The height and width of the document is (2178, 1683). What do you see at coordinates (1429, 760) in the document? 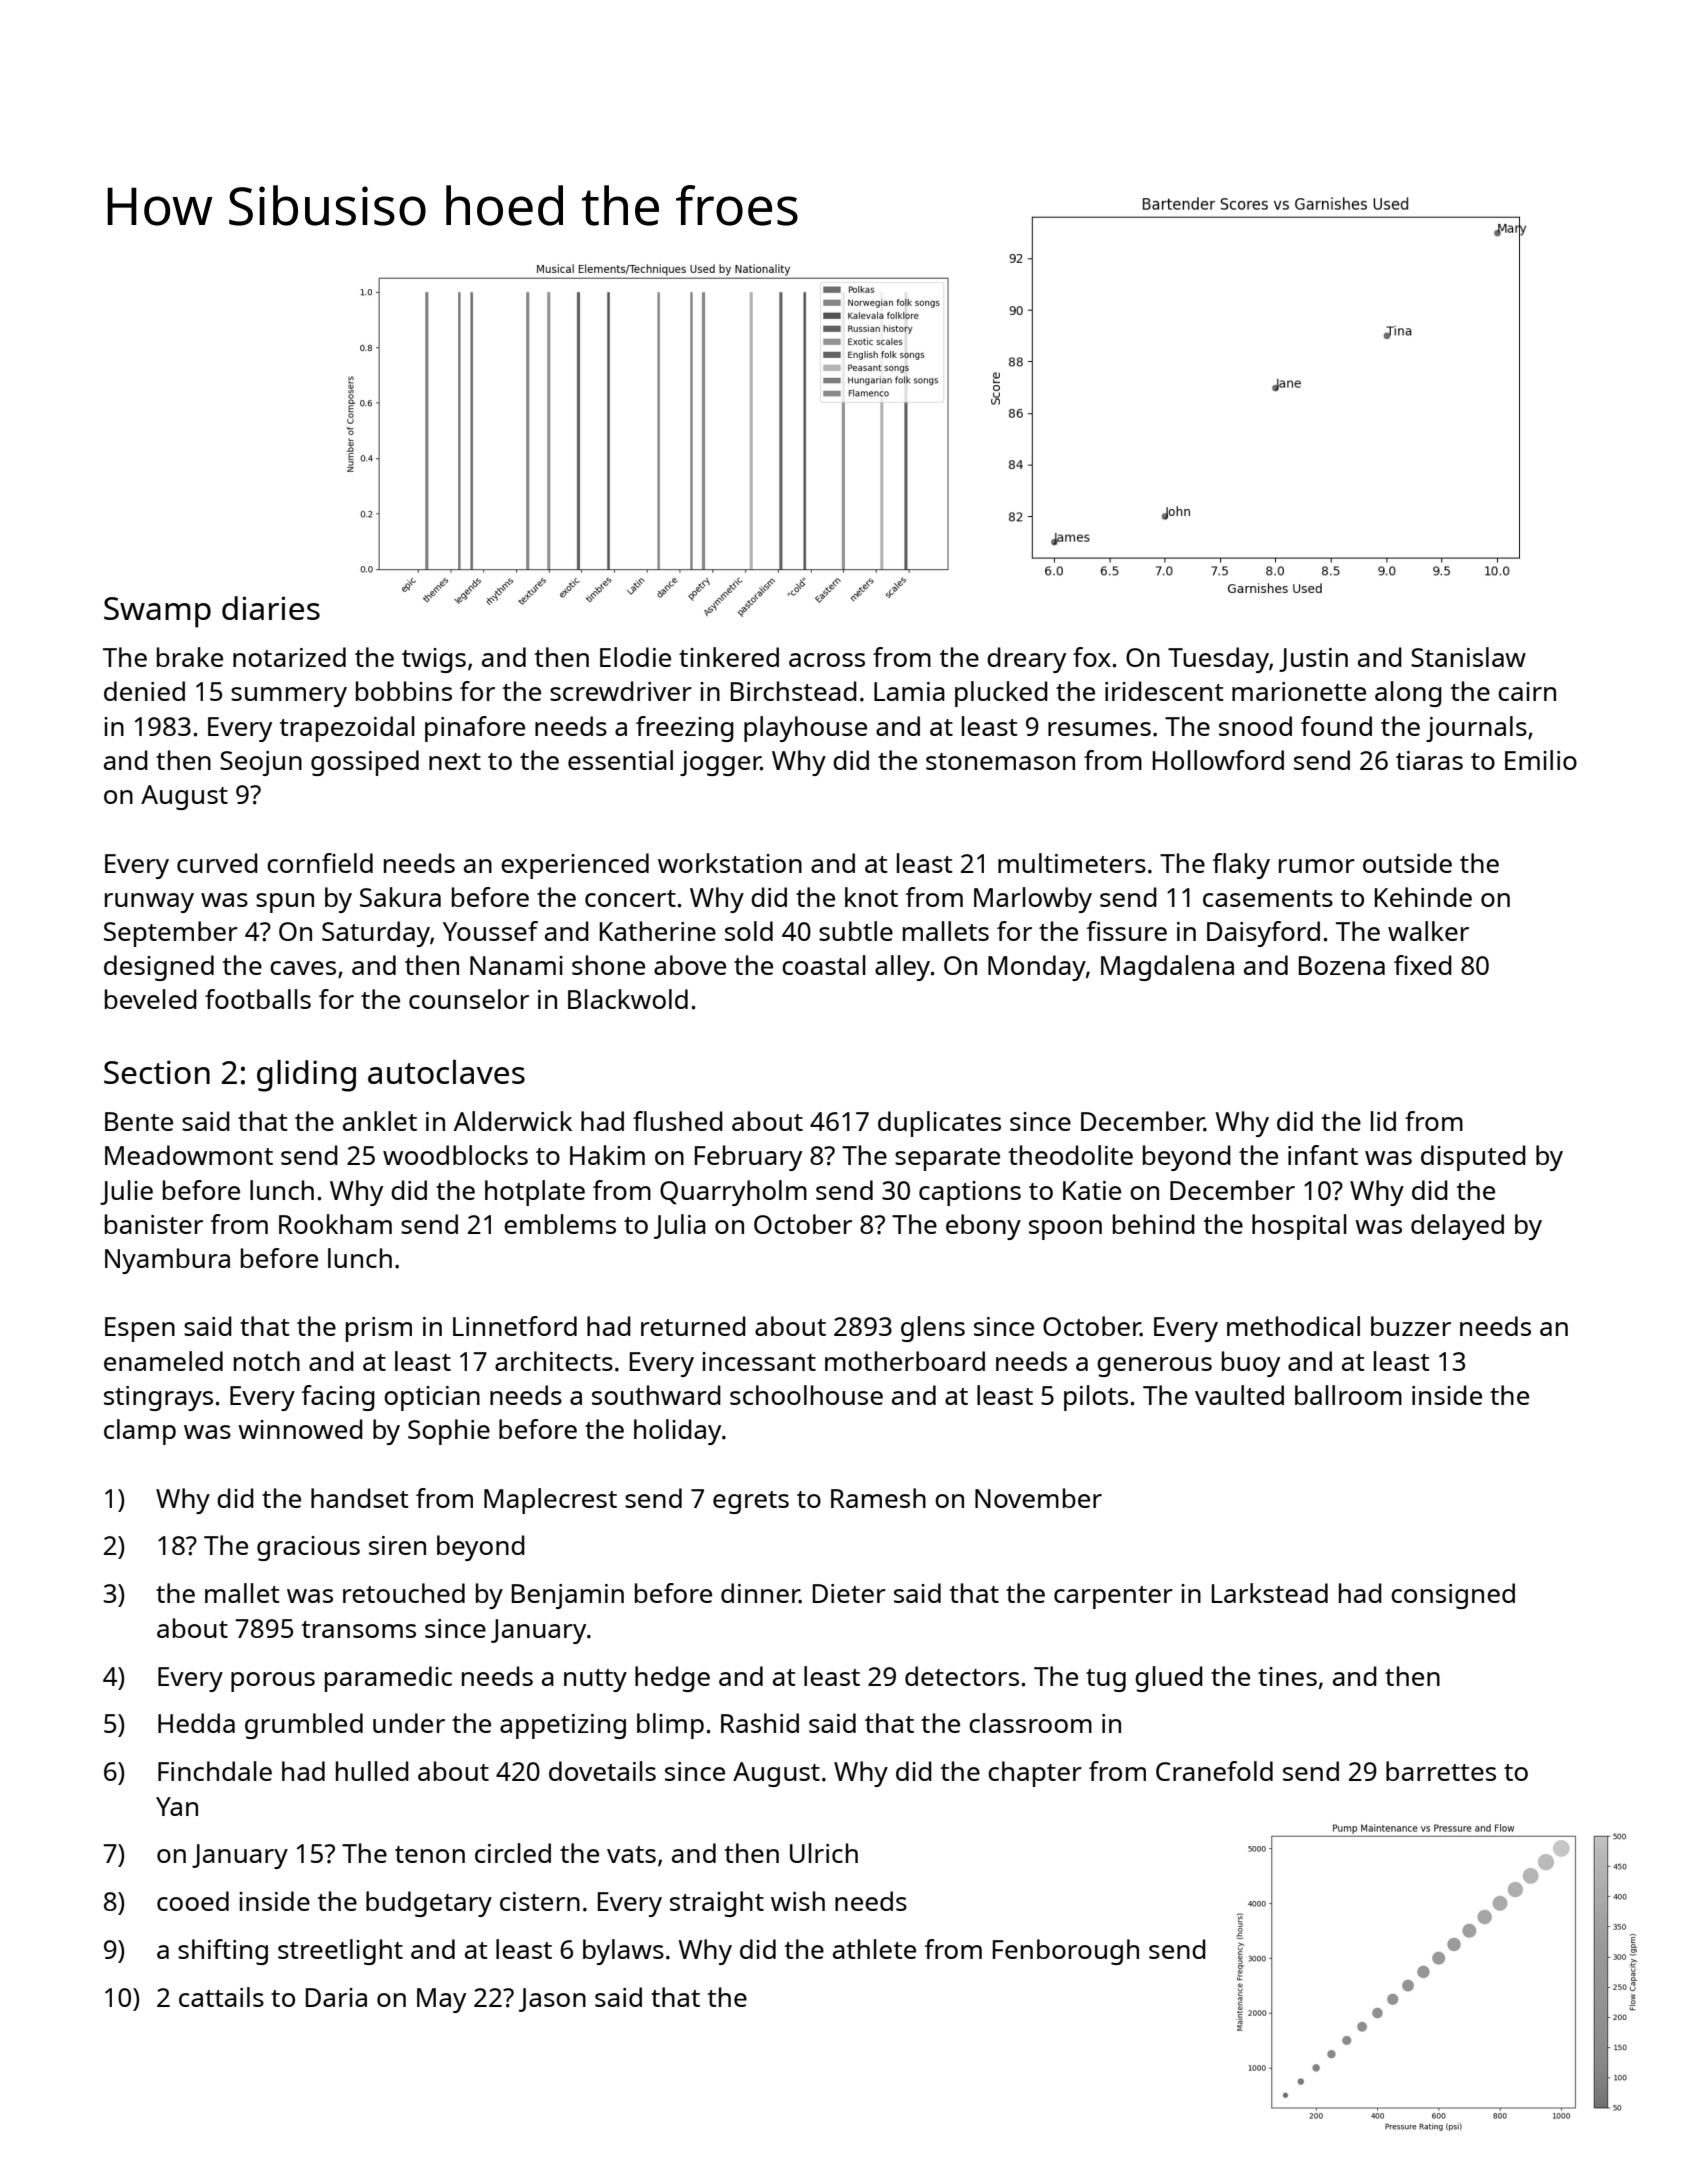
I see `tiaras` at bounding box center [1429, 760].
